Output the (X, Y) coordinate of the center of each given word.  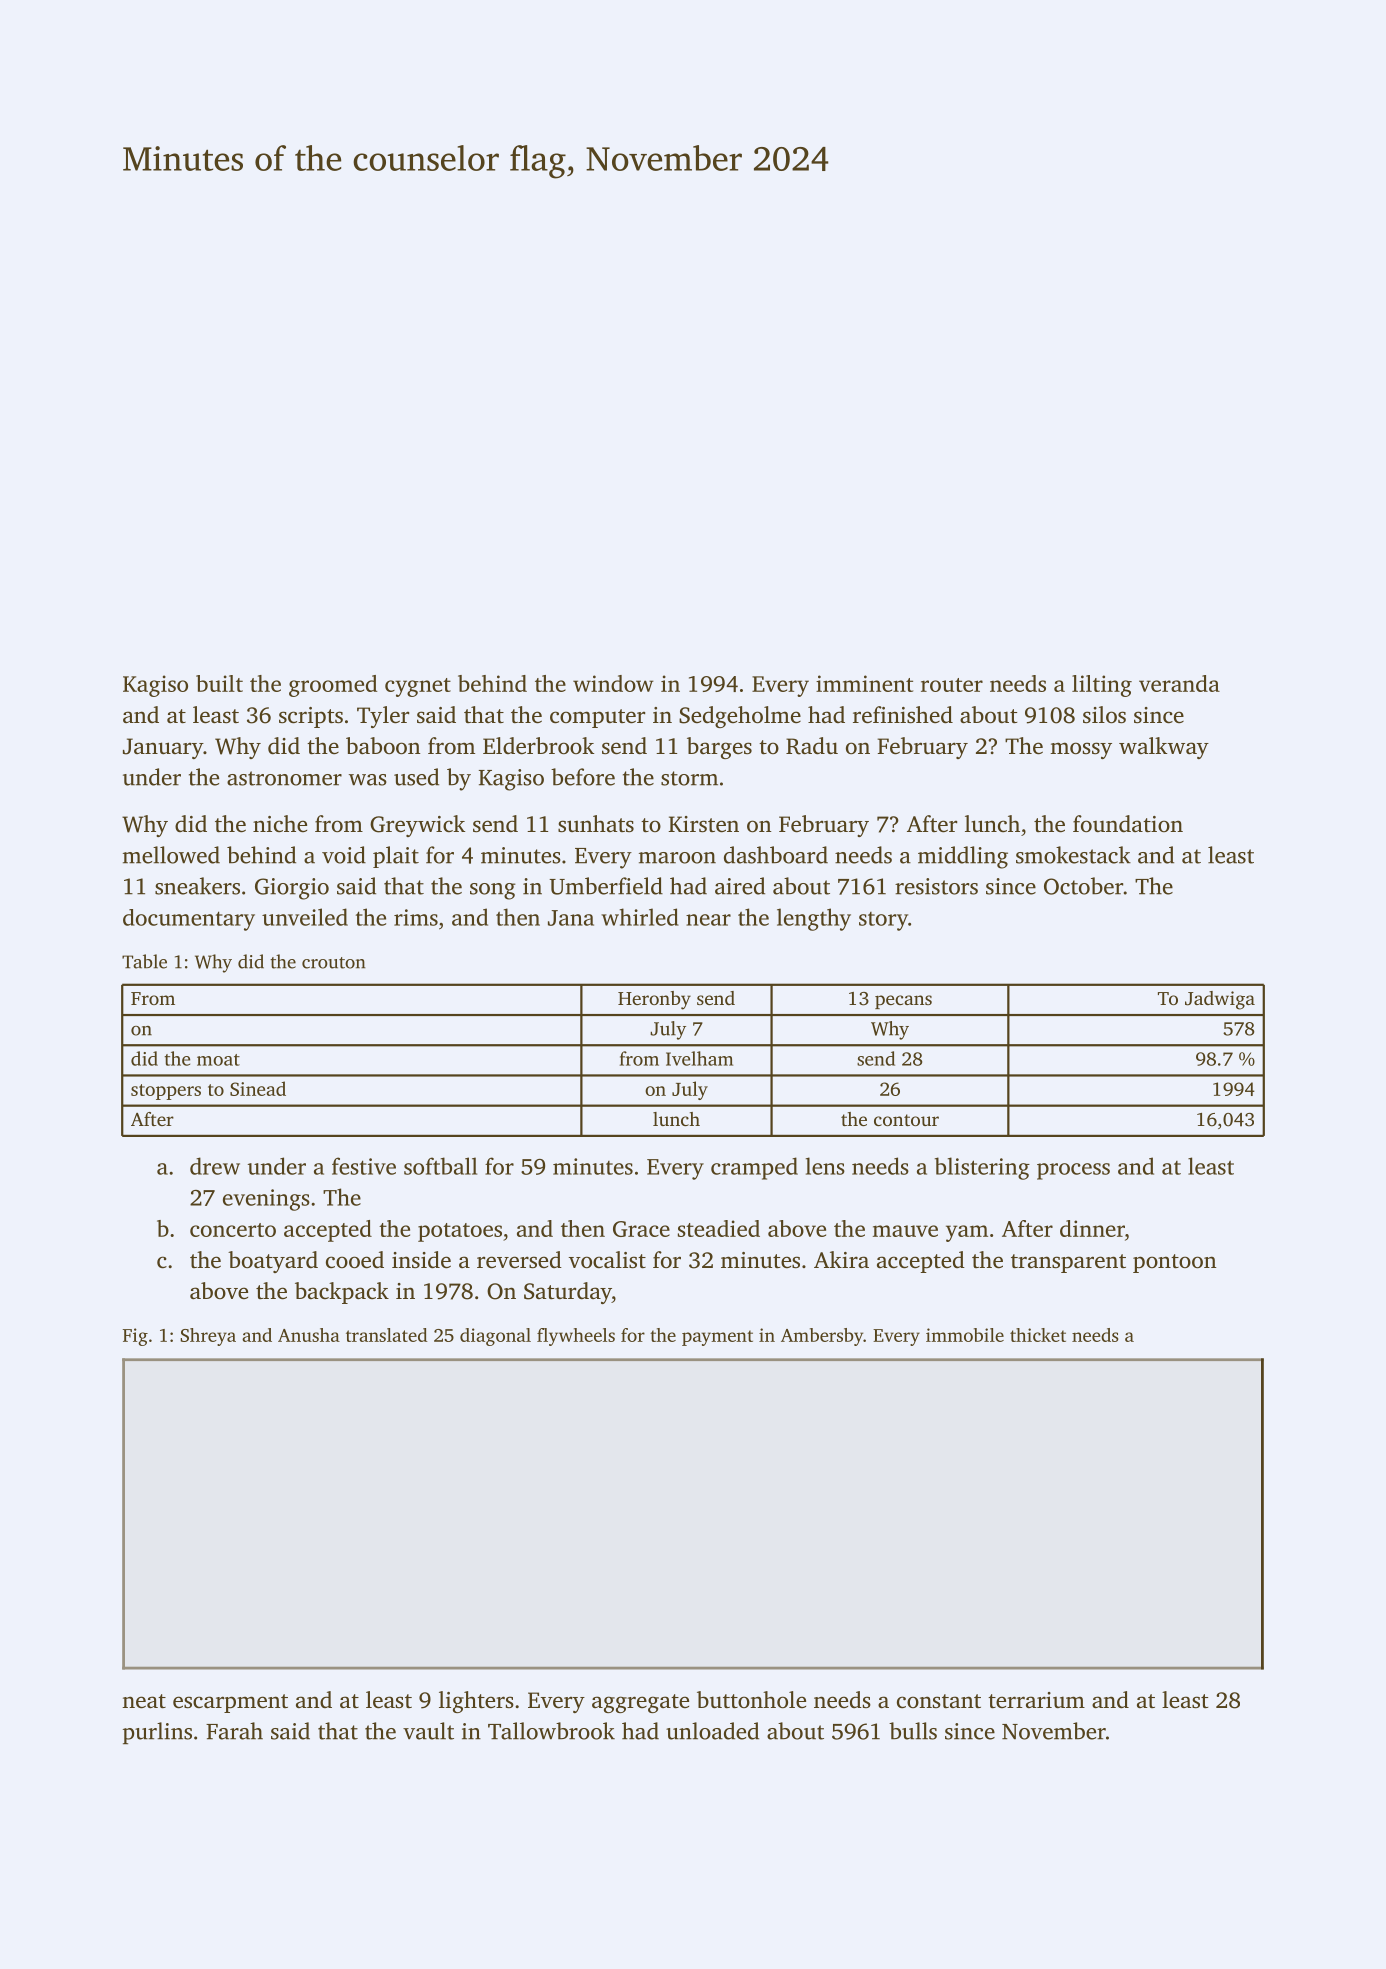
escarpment (230, 1703)
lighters (476, 1702)
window (613, 683)
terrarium (1036, 1700)
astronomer (284, 778)
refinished (903, 715)
